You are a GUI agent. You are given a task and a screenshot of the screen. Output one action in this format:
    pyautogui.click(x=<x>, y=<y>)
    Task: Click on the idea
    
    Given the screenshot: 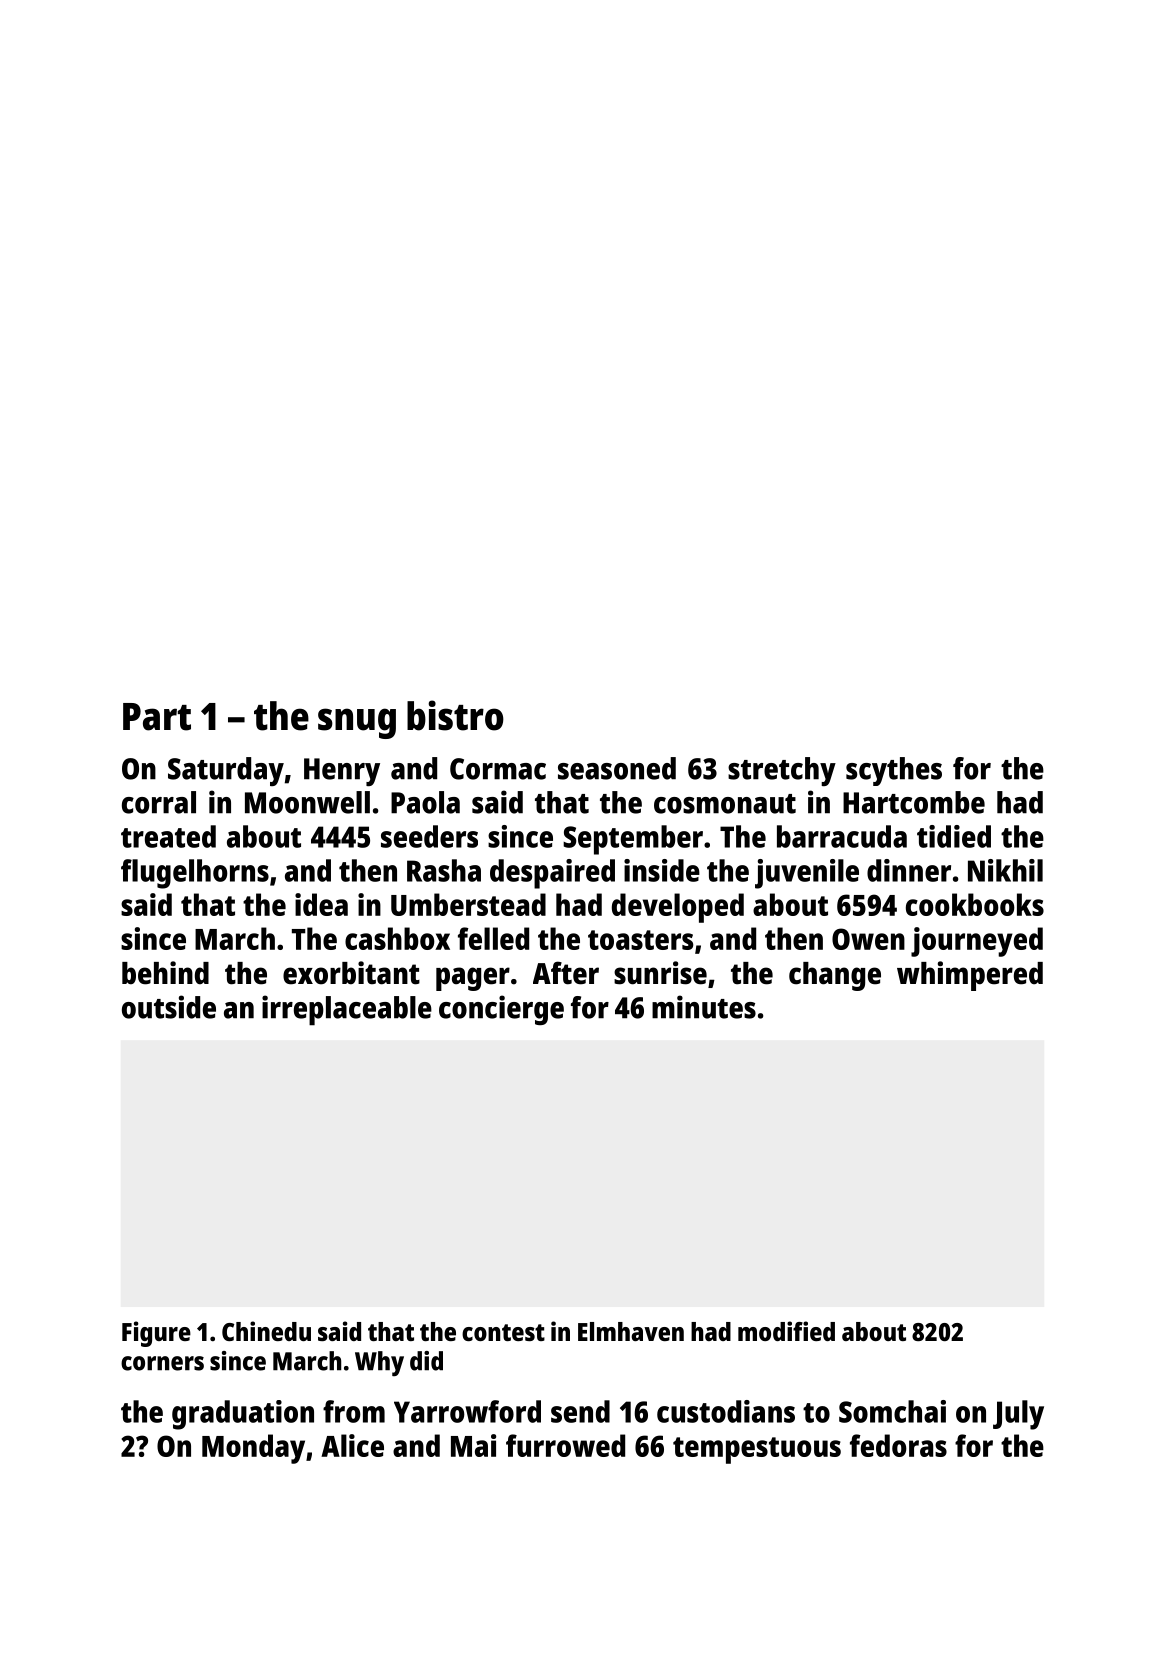 What is the action you would take?
    pyautogui.click(x=321, y=904)
